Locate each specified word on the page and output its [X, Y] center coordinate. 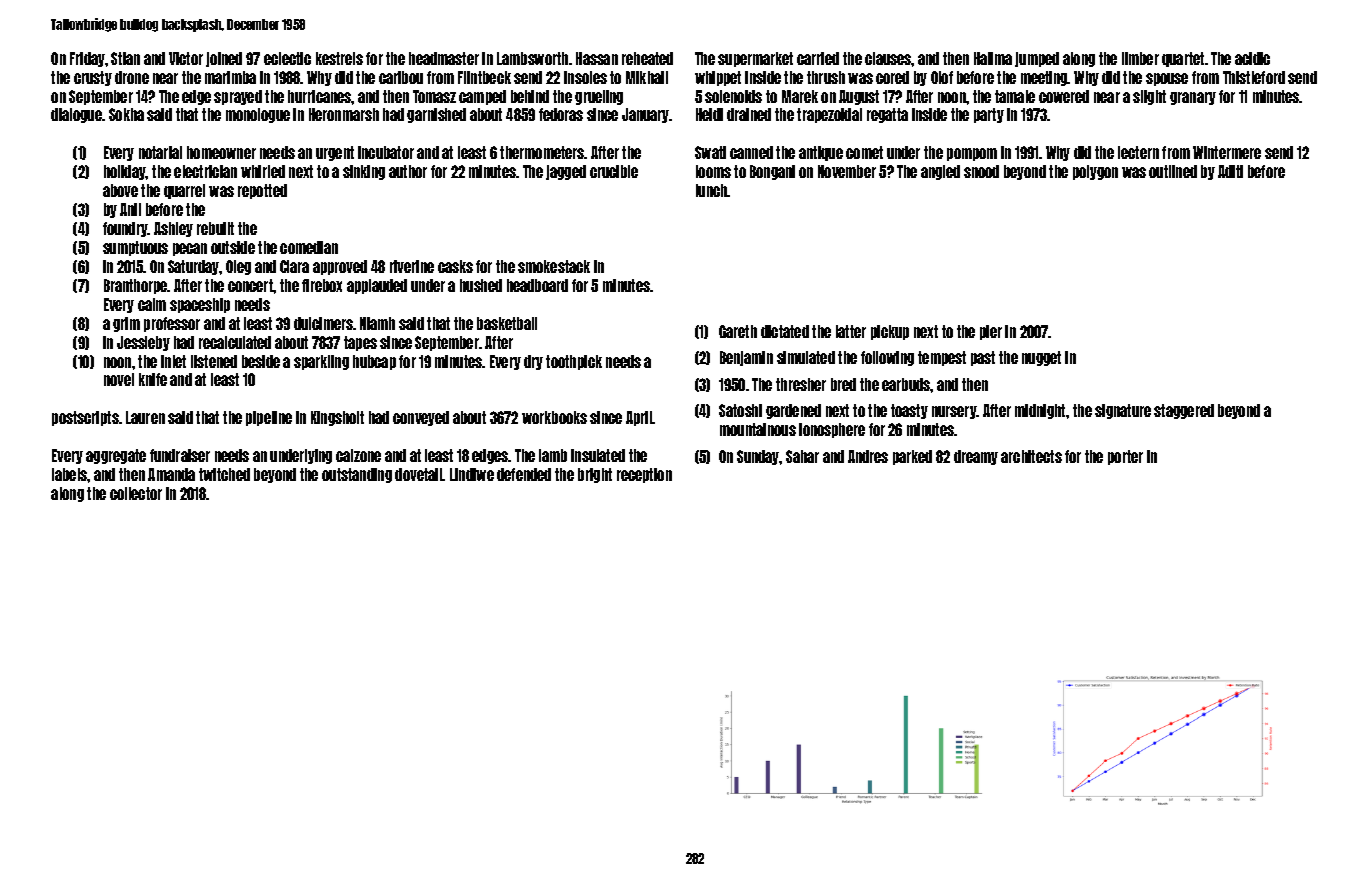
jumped [1037, 59]
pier [991, 332]
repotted [262, 191]
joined [224, 59]
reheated [647, 58]
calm [152, 304]
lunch [712, 190]
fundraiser [180, 455]
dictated [785, 331]
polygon [1095, 172]
